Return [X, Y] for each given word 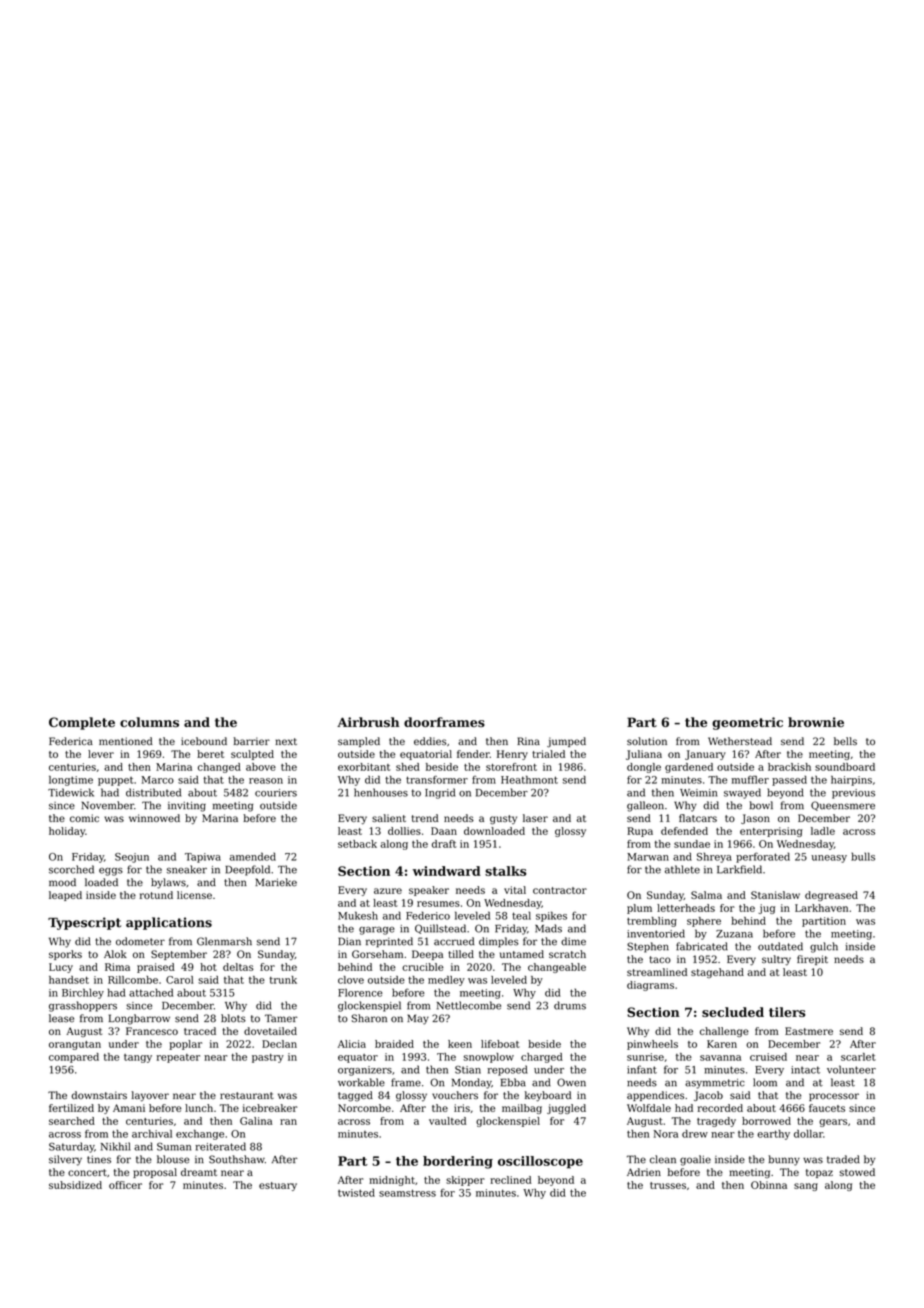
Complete [82, 723]
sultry [776, 960]
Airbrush [368, 722]
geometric [747, 723]
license [194, 895]
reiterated [220, 1146]
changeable [557, 968]
